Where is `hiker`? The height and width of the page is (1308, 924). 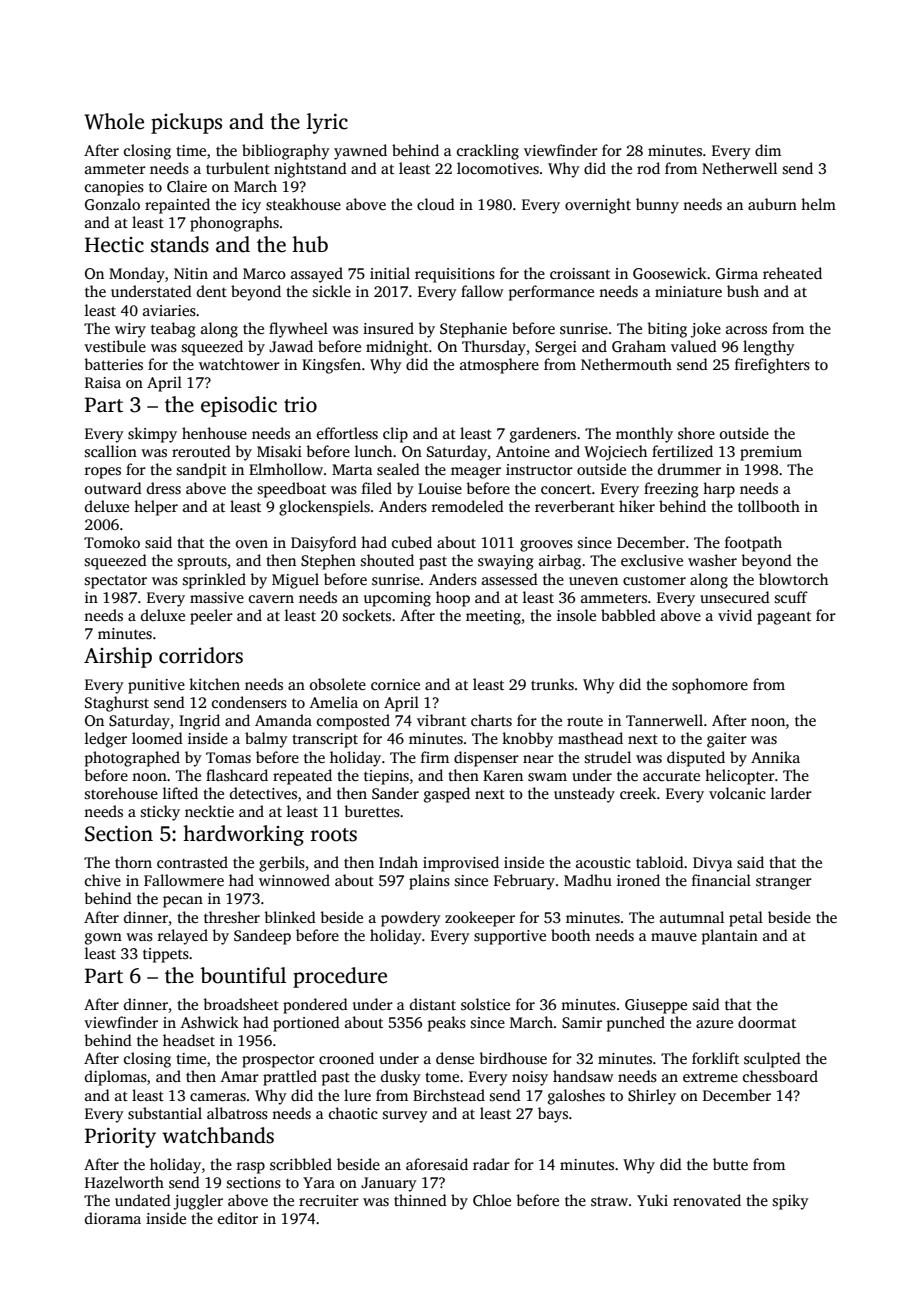
hiker is located at coordinates (637, 506).
